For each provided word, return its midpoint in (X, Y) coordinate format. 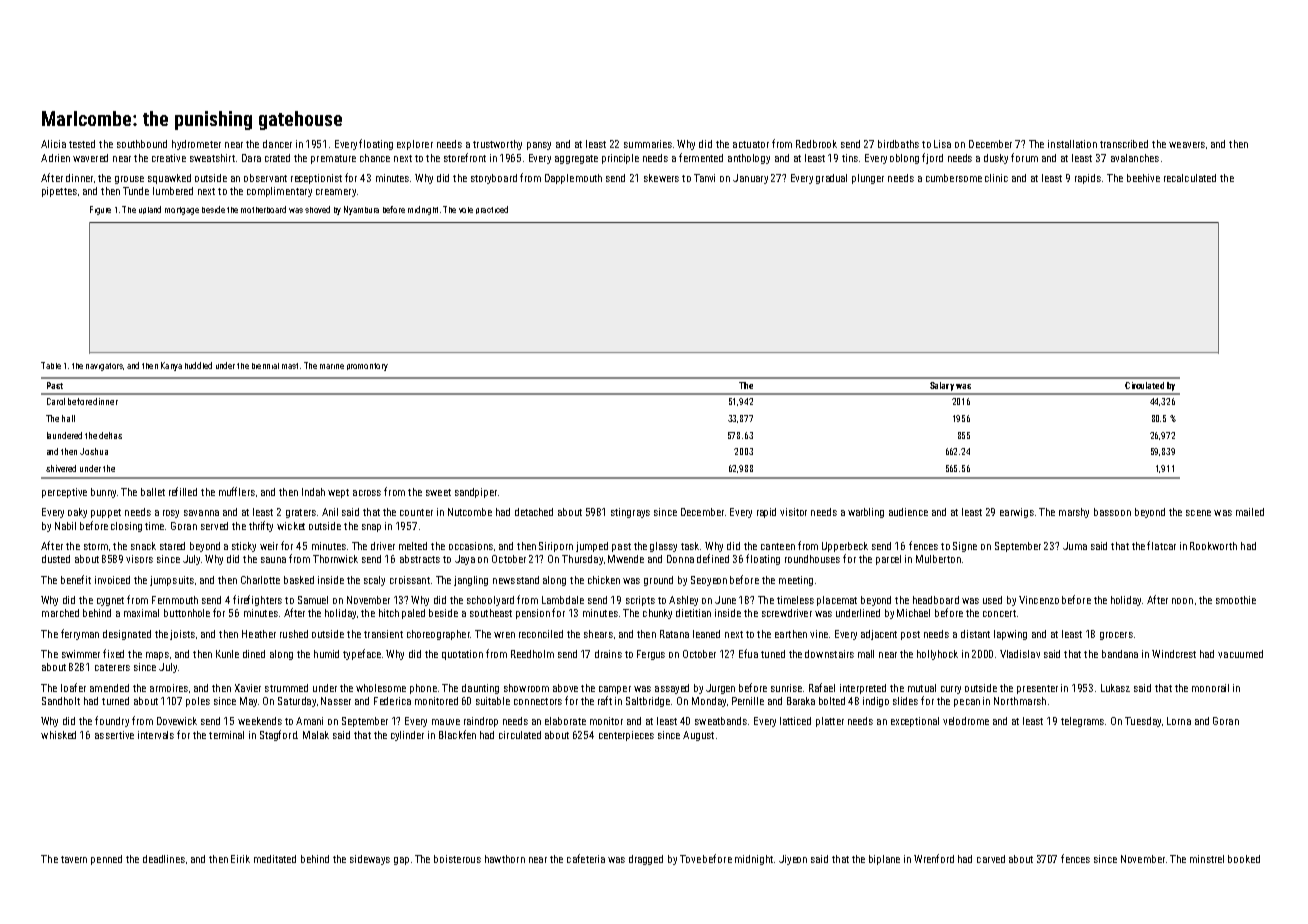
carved (991, 859)
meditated (275, 859)
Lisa (942, 144)
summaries (648, 144)
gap (401, 861)
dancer (277, 144)
